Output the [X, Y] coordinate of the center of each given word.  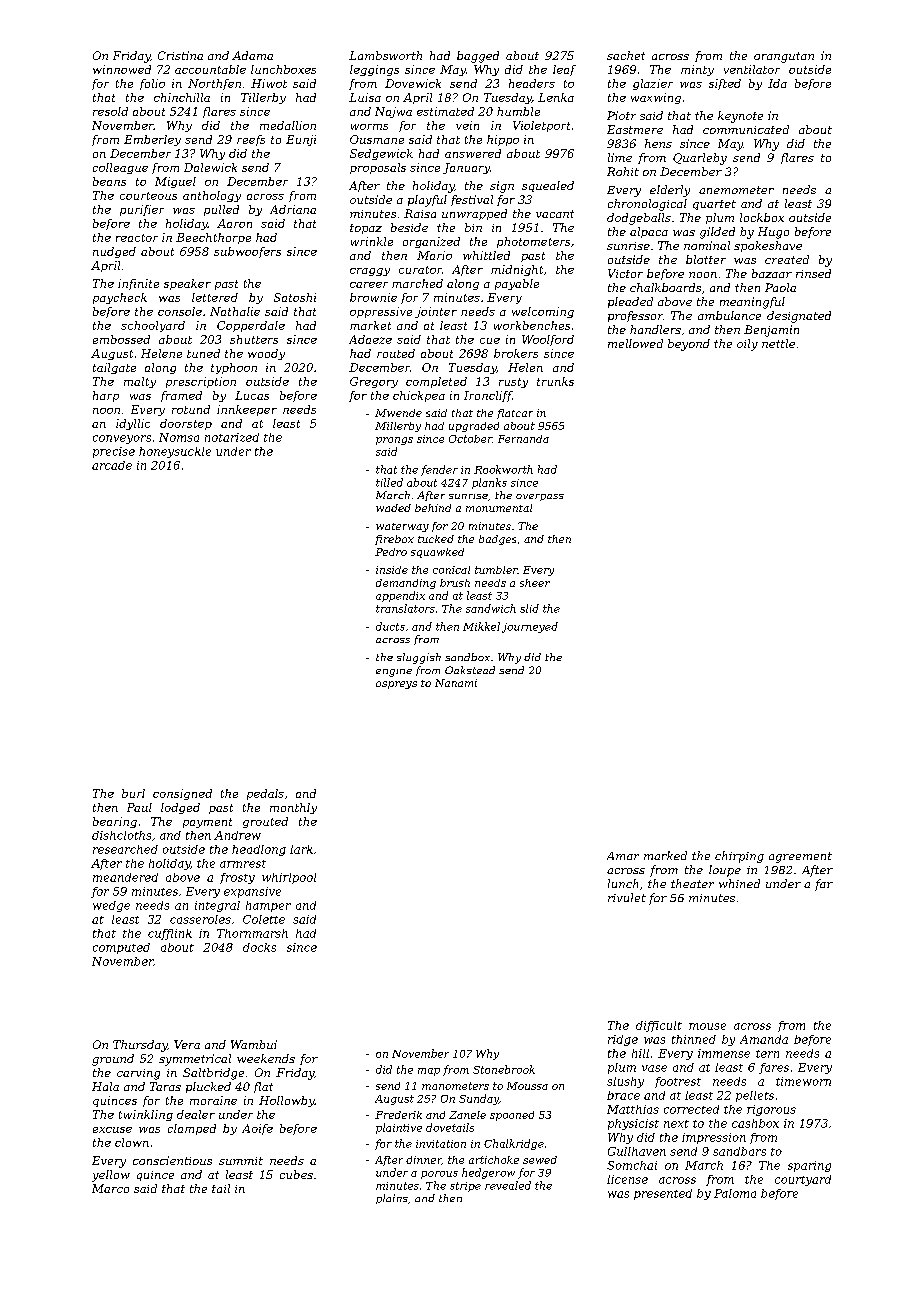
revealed [508, 1185]
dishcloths [121, 835]
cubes [296, 1174]
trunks [555, 381]
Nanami [456, 683]
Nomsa [179, 437]
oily [747, 345]
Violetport [541, 126]
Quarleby [700, 159]
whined [739, 883]
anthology [212, 196]
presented [663, 1194]
